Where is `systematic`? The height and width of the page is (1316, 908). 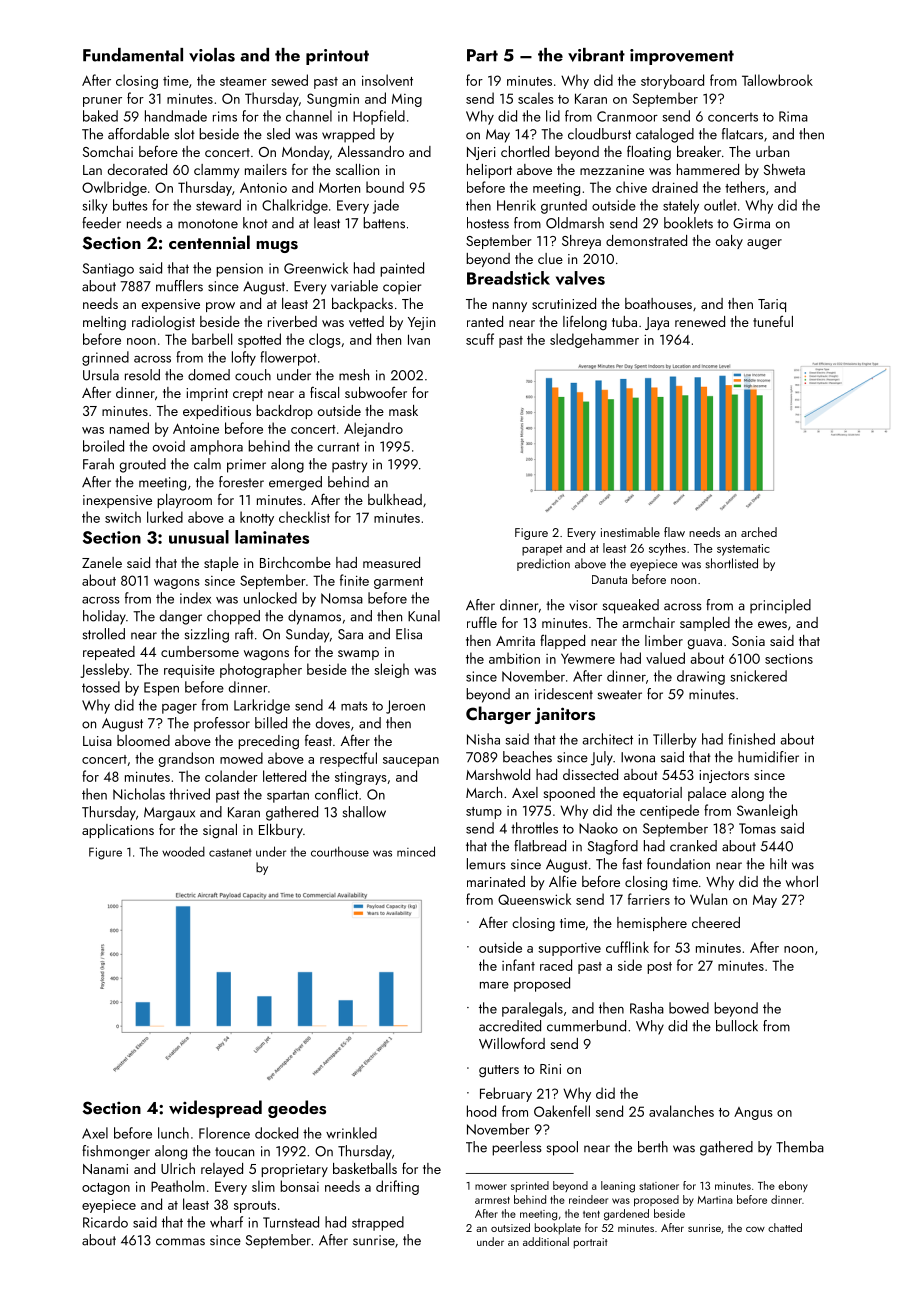
systematic is located at coordinates (743, 550).
